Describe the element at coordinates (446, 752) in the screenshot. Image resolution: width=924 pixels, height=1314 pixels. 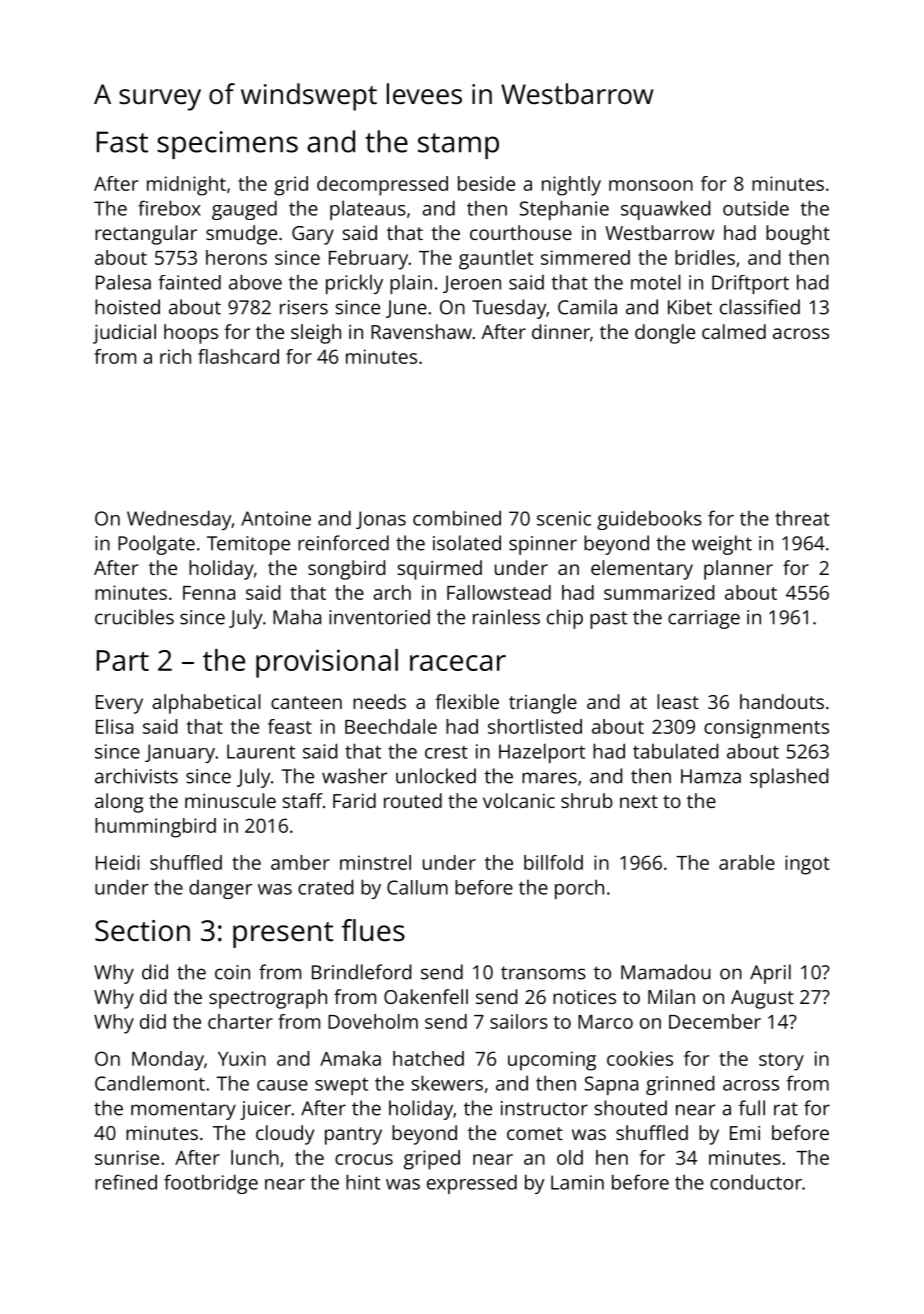
I see `crest` at that location.
